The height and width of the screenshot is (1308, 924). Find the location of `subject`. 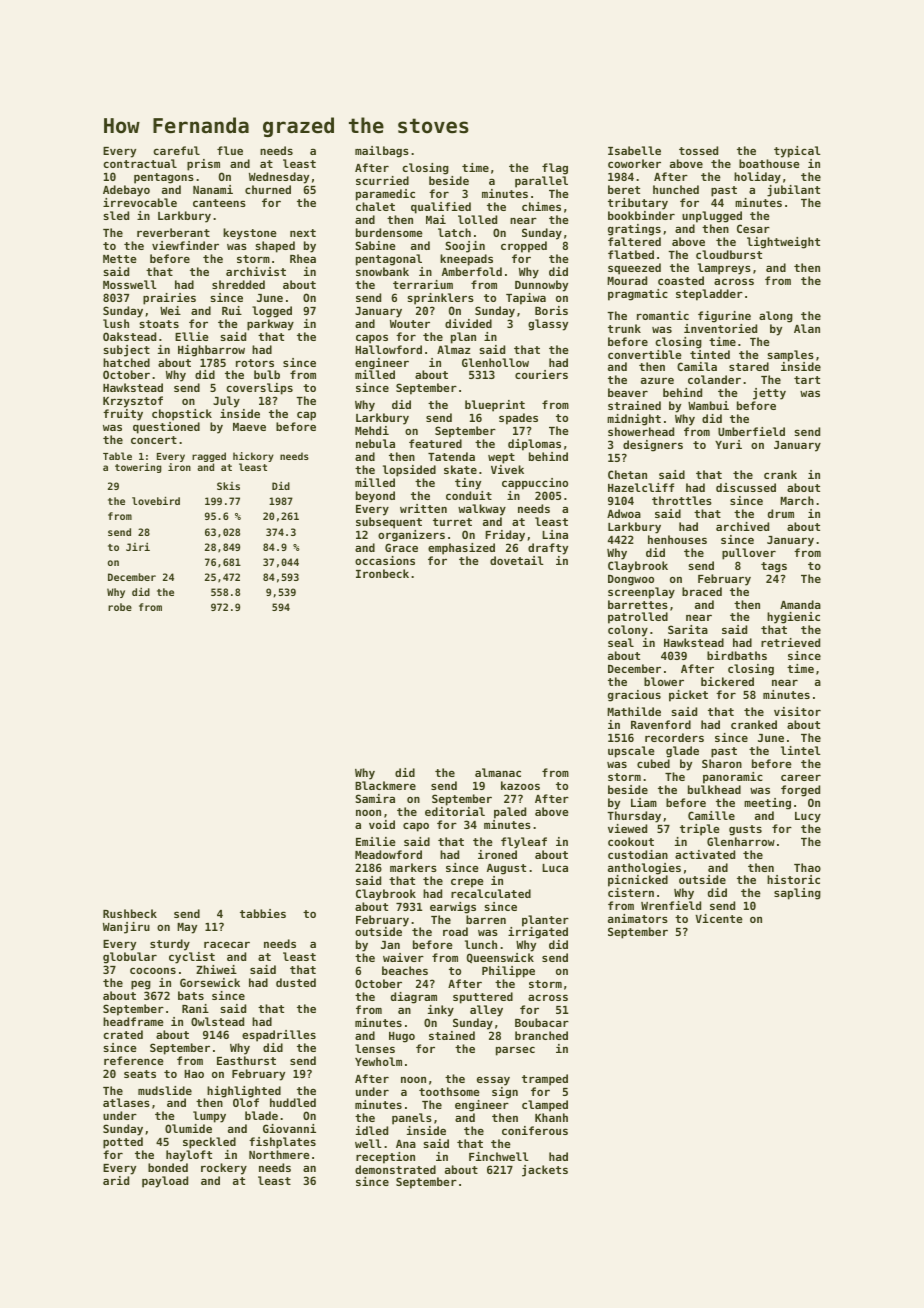

subject is located at coordinates (126, 351).
